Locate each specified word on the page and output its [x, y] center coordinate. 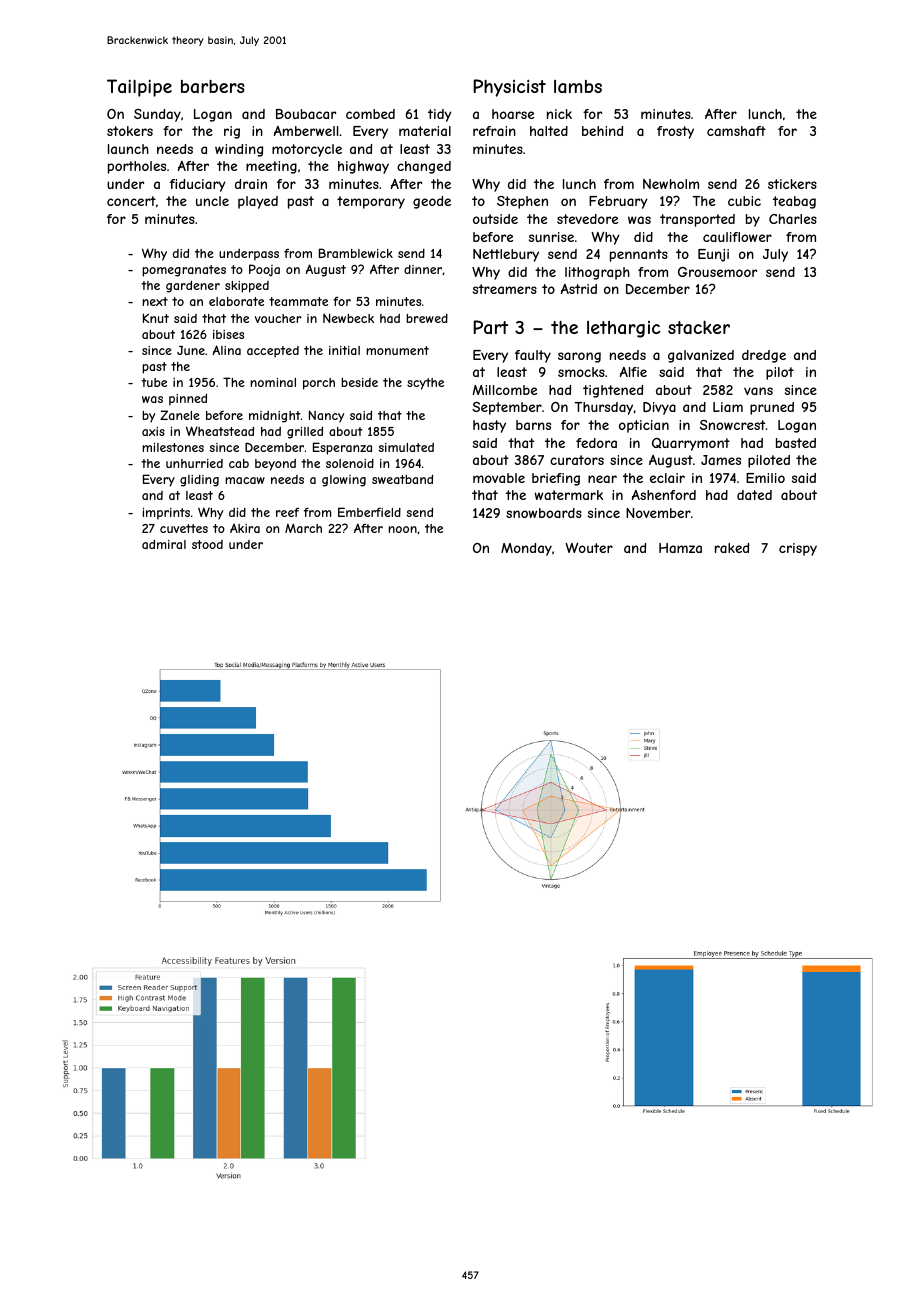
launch [128, 149]
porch [319, 384]
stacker [699, 327]
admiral [164, 544]
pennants [639, 255]
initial [344, 350]
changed [424, 167]
